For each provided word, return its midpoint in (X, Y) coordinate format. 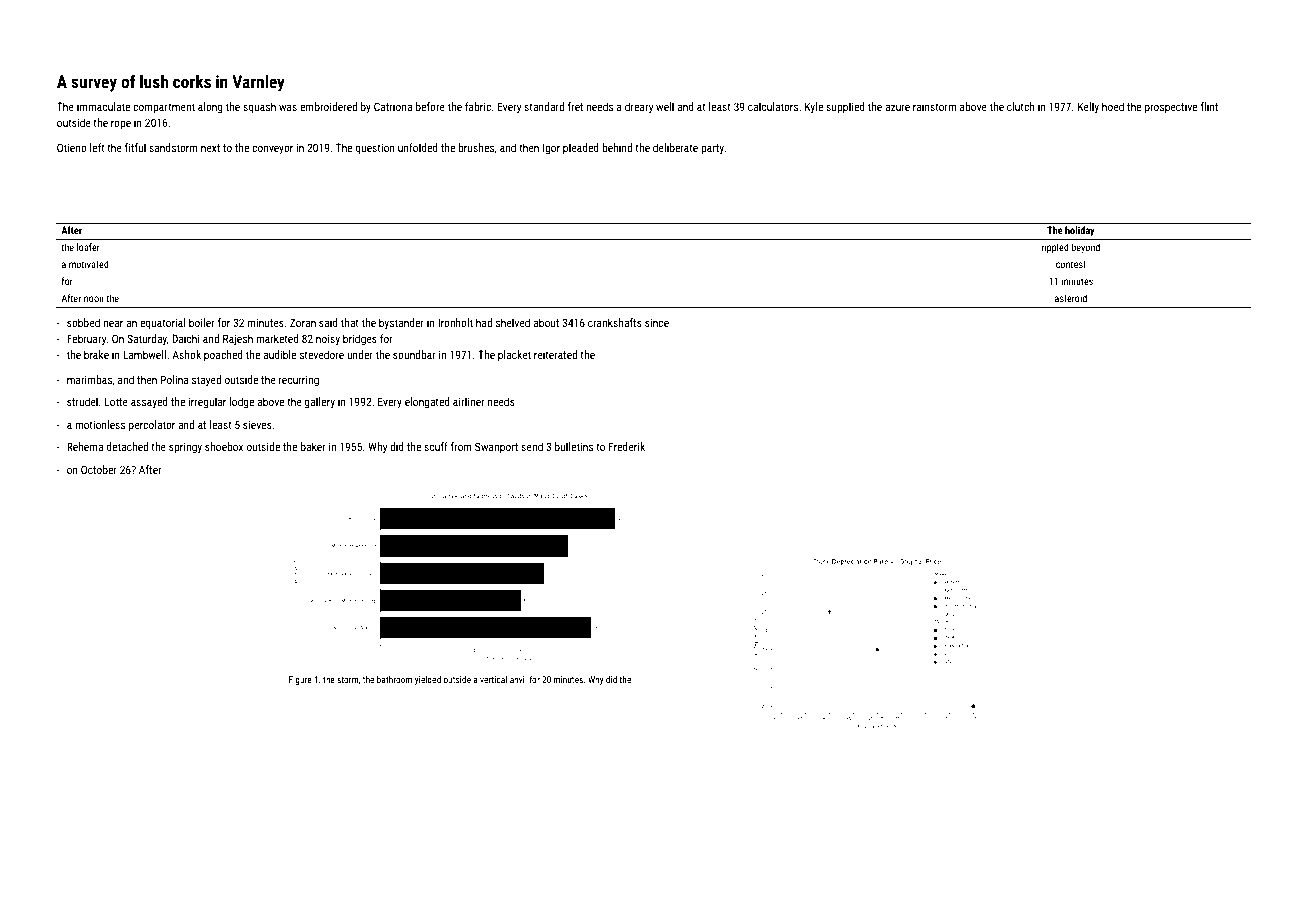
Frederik (627, 446)
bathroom (394, 679)
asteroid (1071, 298)
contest (1071, 264)
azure (897, 107)
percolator (152, 426)
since (657, 322)
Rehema (85, 446)
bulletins (574, 446)
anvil (518, 679)
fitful (135, 147)
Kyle (814, 108)
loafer (88, 247)
